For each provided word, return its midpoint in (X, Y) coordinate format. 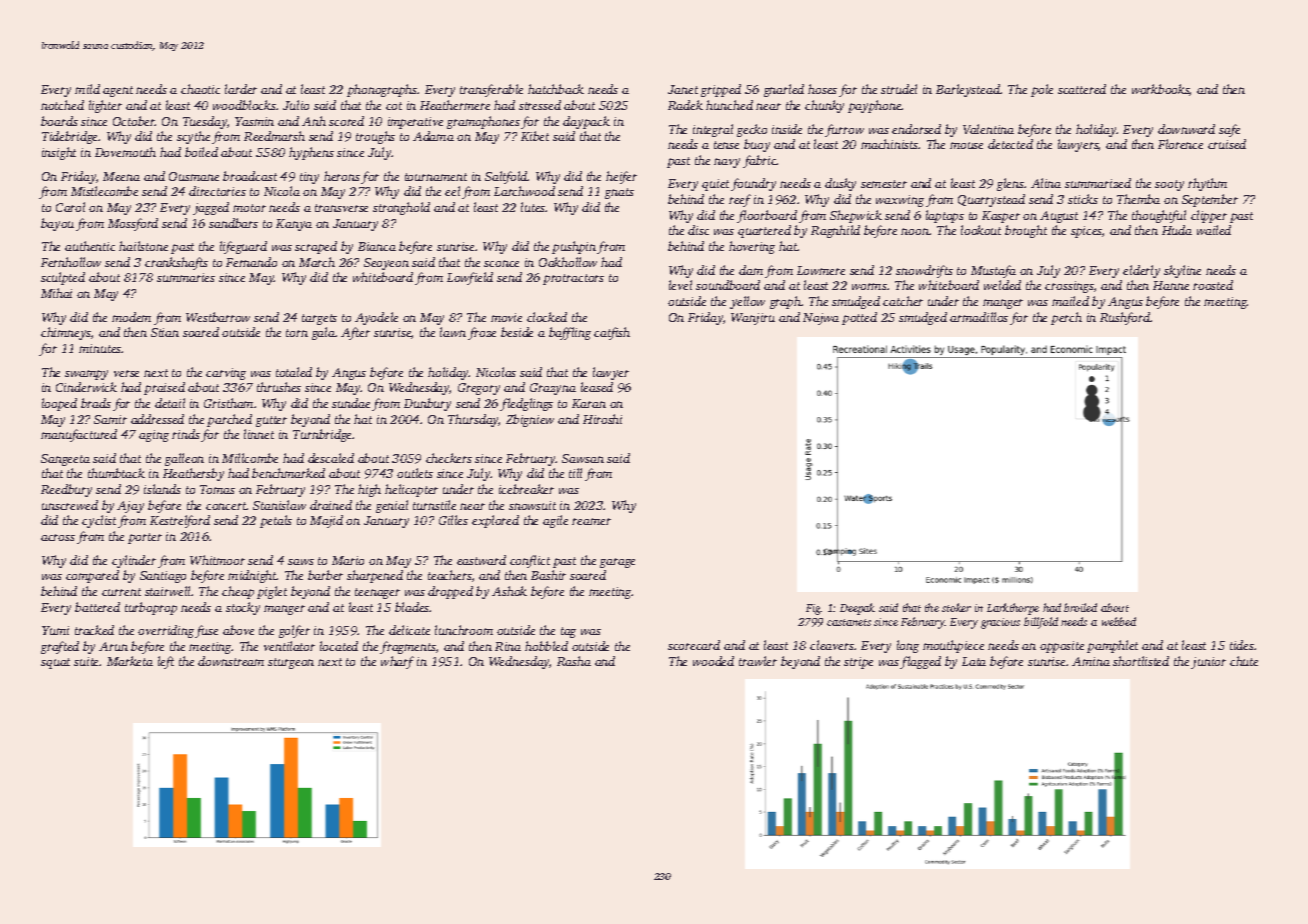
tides (1242, 645)
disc (698, 230)
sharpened (375, 576)
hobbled (546, 646)
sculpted (63, 278)
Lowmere (821, 270)
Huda (1177, 230)
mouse (966, 145)
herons (342, 176)
